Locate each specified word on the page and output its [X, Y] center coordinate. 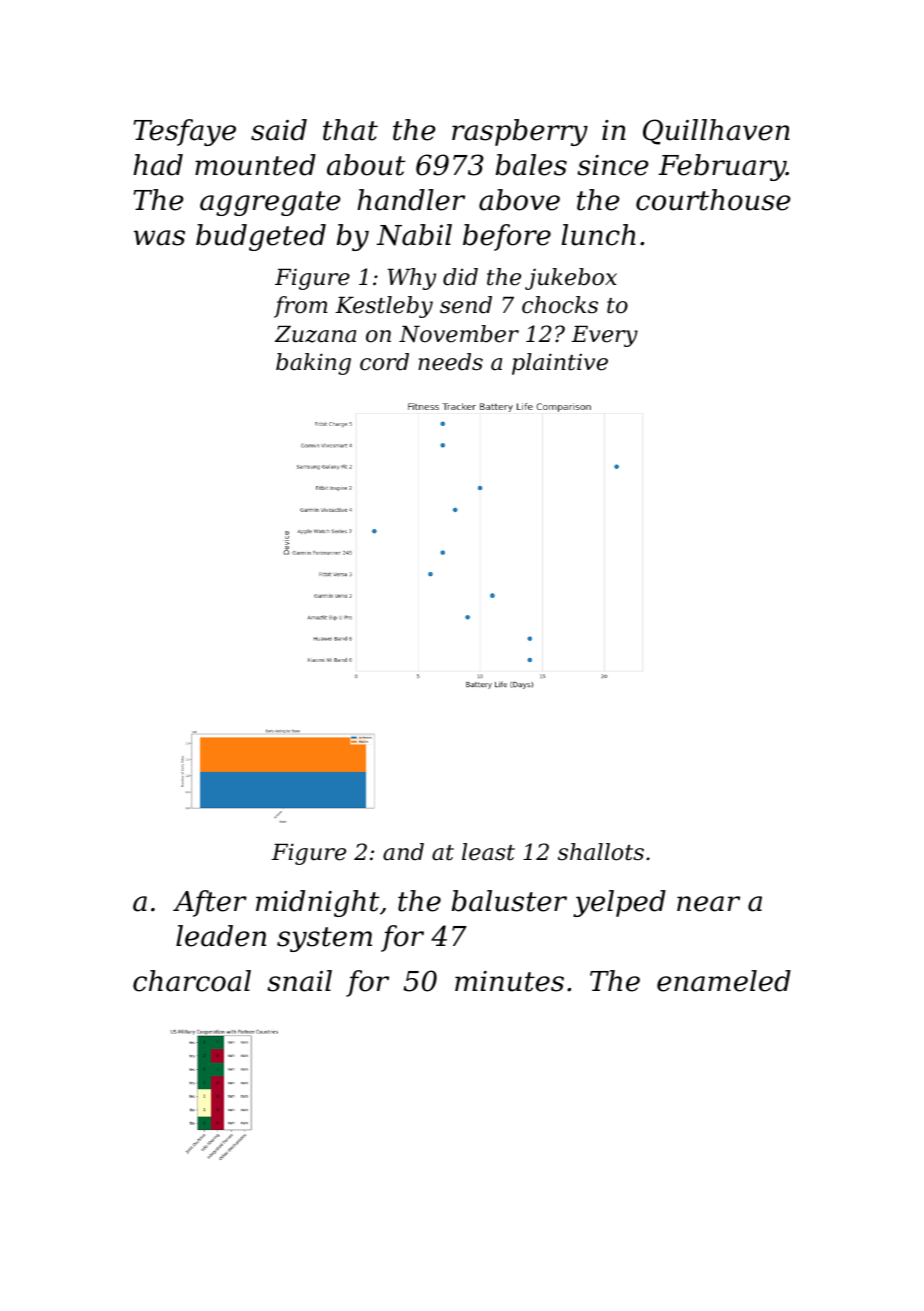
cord [384, 362]
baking [313, 364]
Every [605, 336]
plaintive [560, 364]
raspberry [520, 132]
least [488, 852]
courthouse [713, 200]
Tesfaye [184, 132]
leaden [221, 936]
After [210, 903]
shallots [601, 852]
